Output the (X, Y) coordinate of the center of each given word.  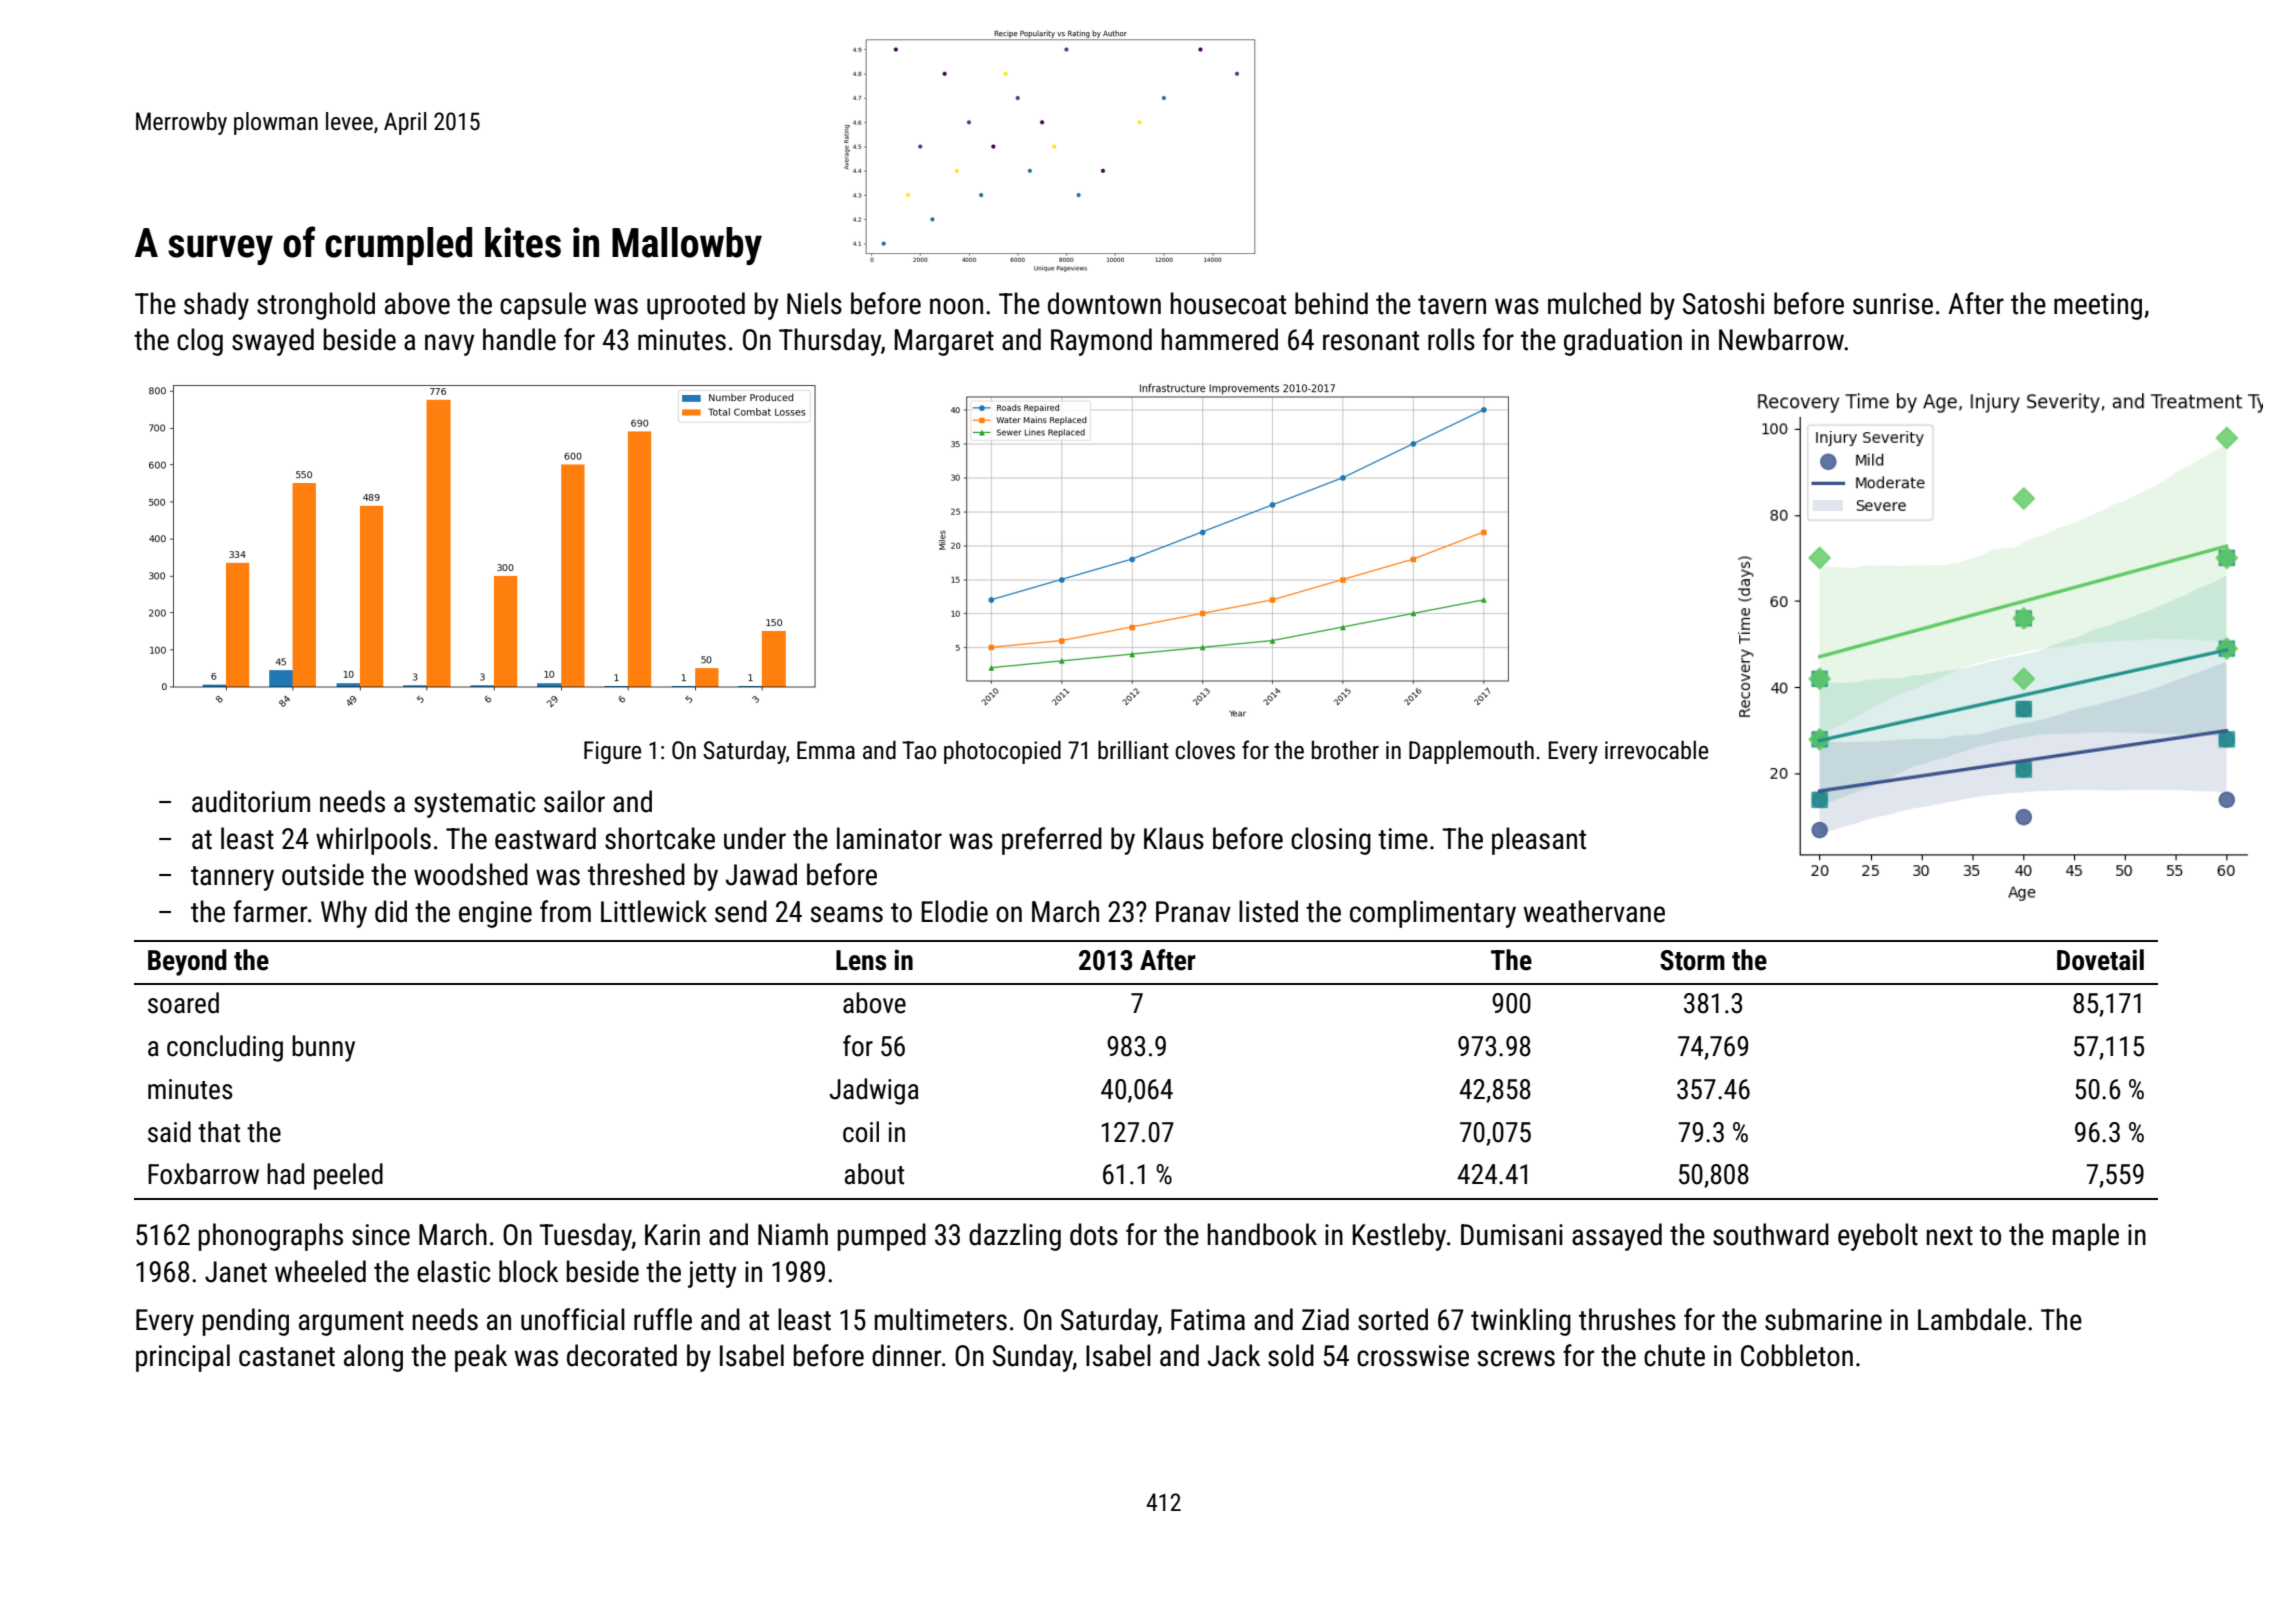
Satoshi (1723, 303)
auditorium (251, 801)
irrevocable (1656, 750)
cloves (1205, 750)
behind (1331, 303)
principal (183, 1358)
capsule (543, 306)
